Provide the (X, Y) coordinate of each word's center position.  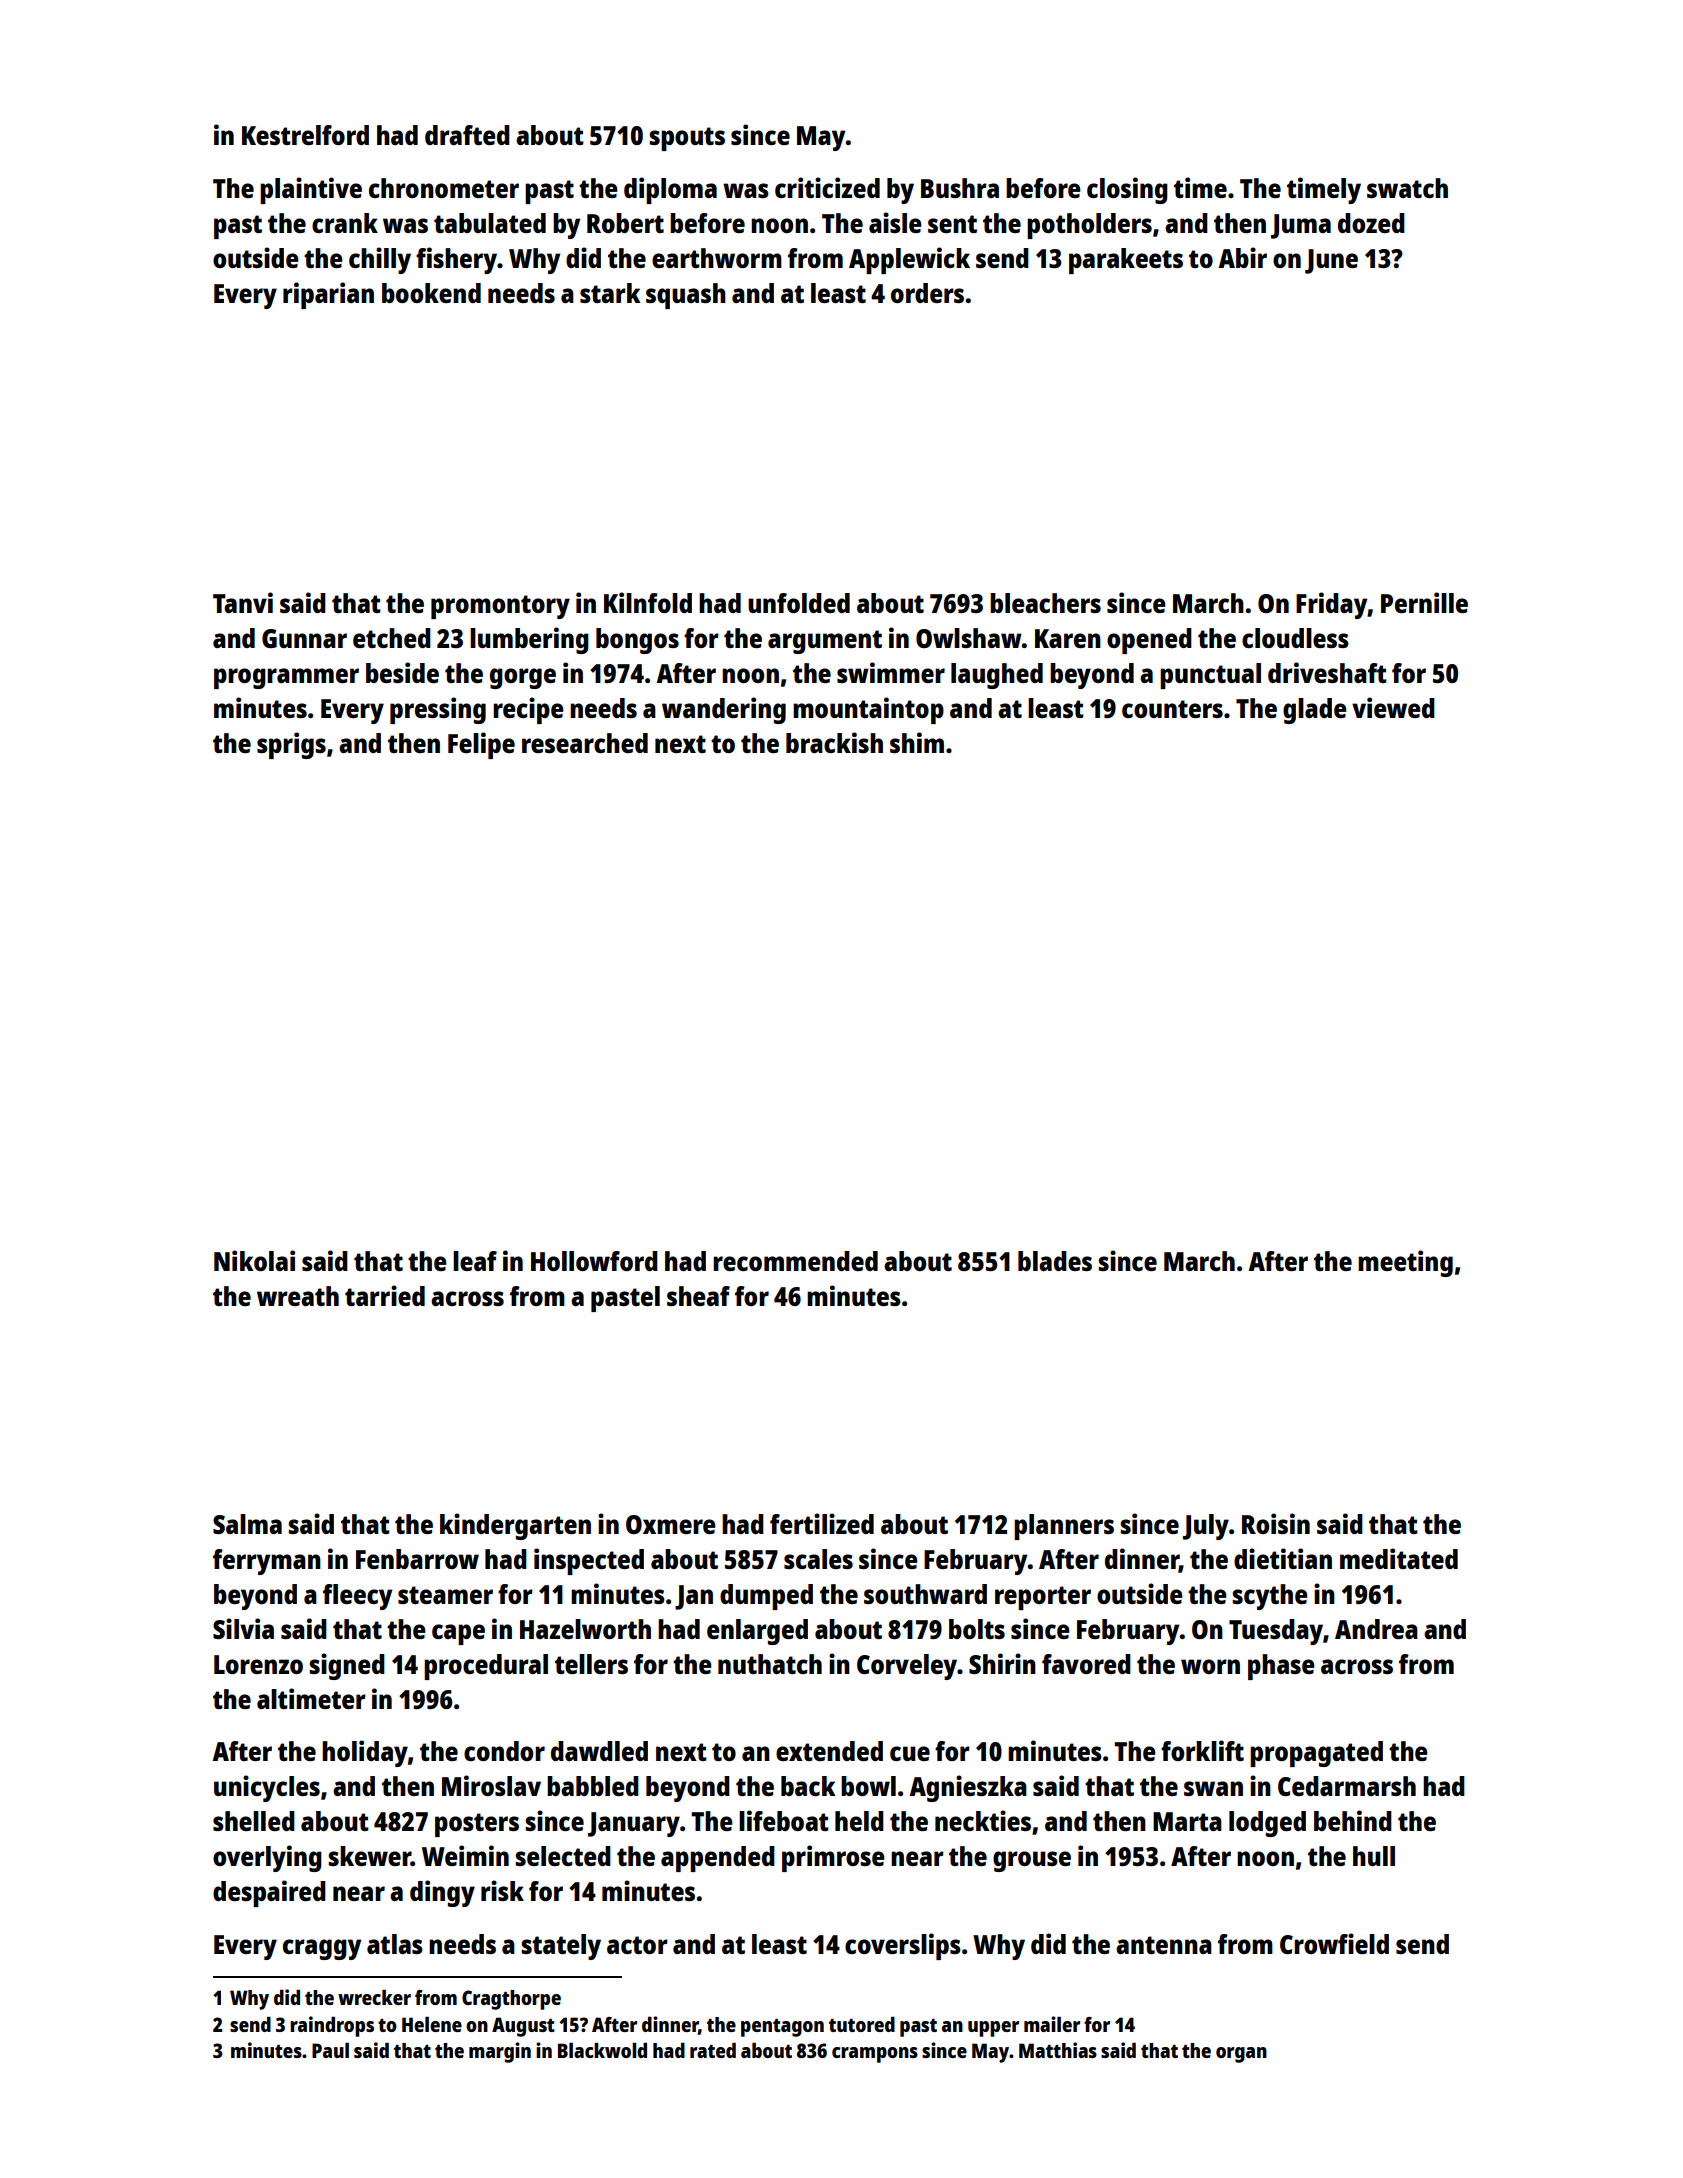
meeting (1405, 1263)
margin (500, 2052)
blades (1055, 1261)
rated (713, 2050)
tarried (385, 1295)
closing (1127, 190)
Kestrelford (305, 135)
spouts (687, 139)
